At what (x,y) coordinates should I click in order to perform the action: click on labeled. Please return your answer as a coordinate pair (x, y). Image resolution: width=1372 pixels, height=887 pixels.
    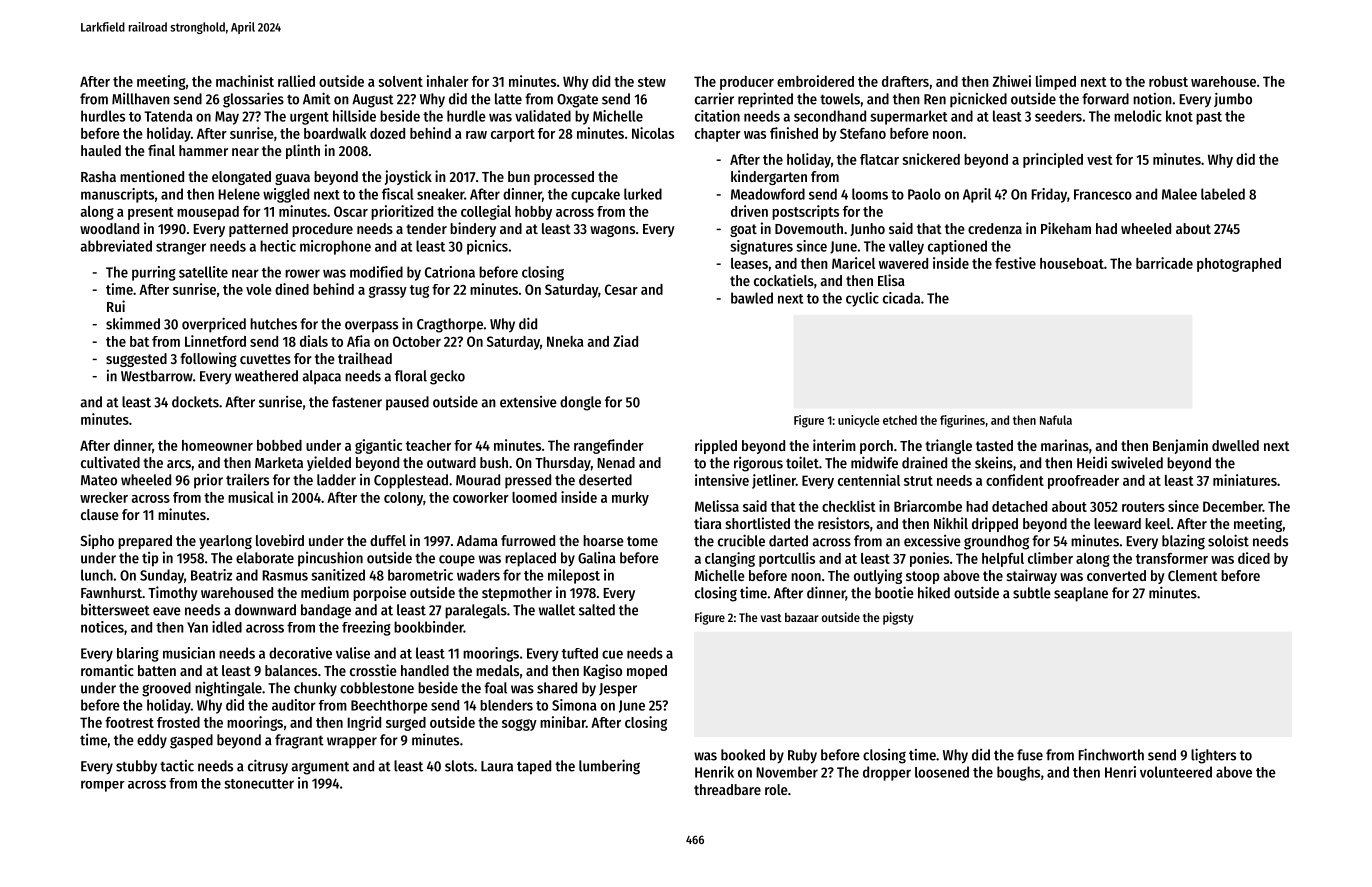
    Looking at the image, I should click on (1223, 194).
